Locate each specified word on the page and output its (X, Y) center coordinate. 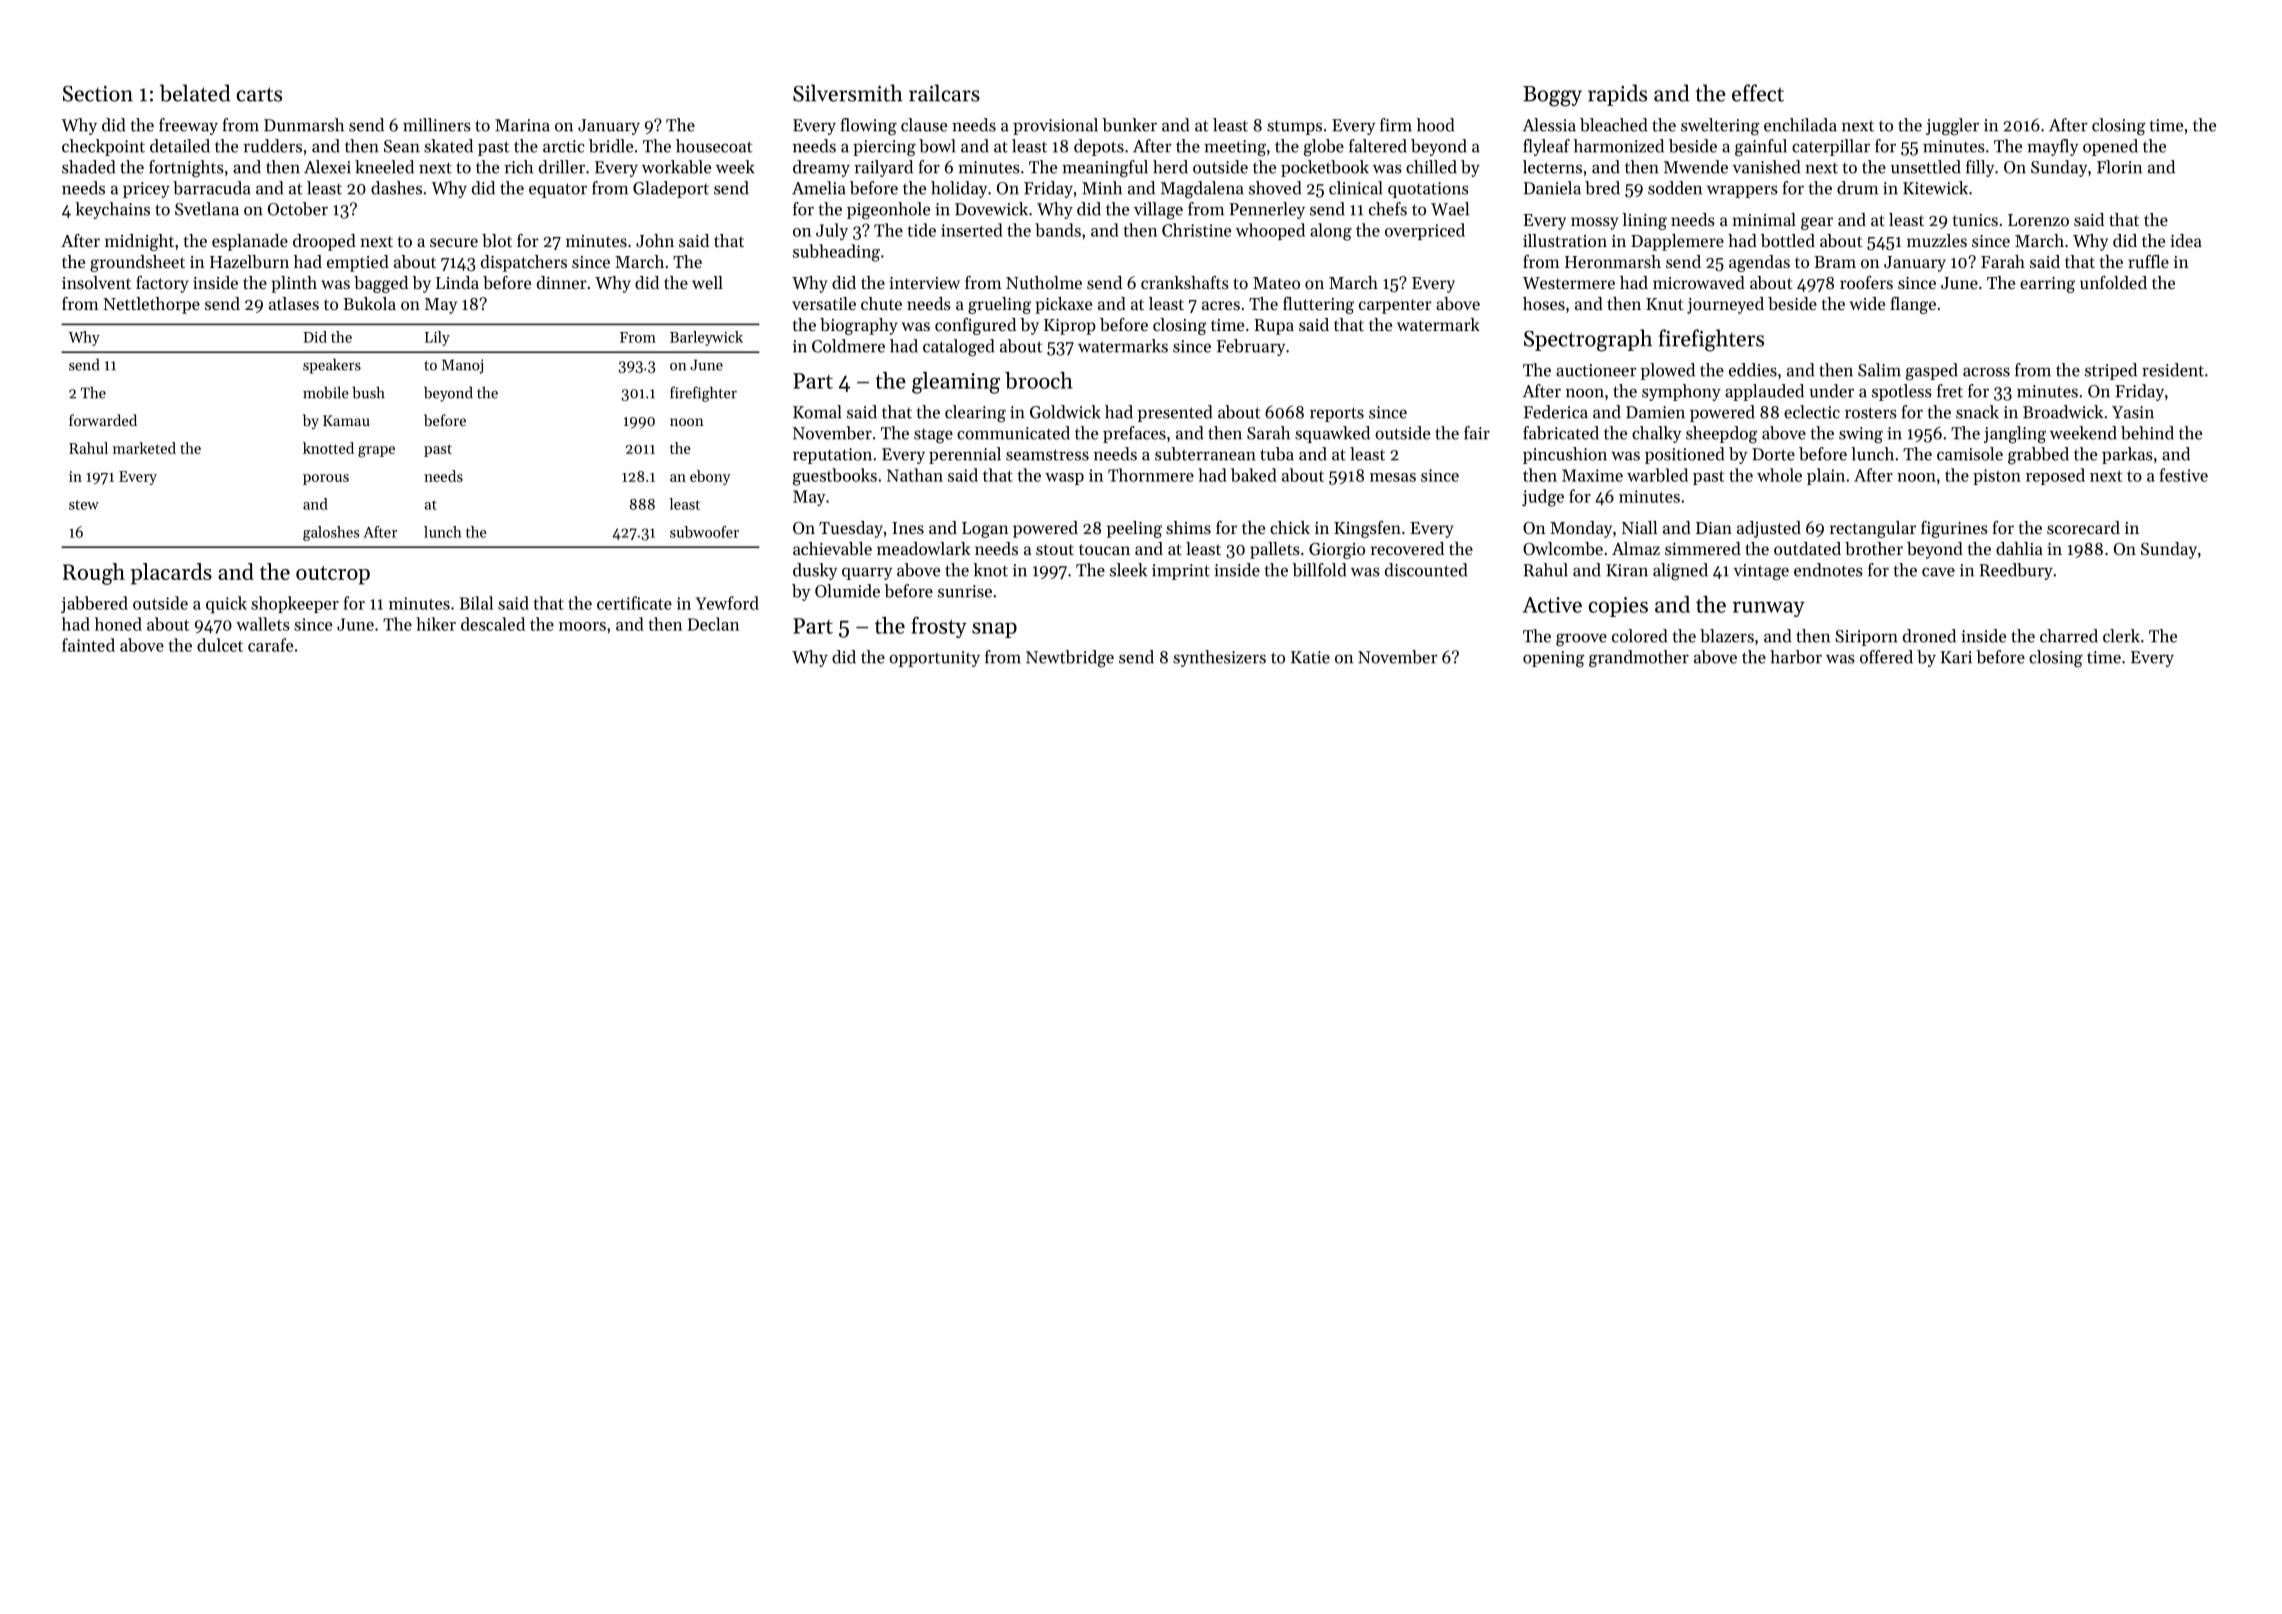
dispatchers (524, 263)
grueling (999, 305)
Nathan (915, 475)
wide (1867, 303)
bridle (611, 146)
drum (1857, 188)
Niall (1639, 527)
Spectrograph (1588, 340)
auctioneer (1596, 370)
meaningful (1105, 169)
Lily (437, 338)
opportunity (934, 659)
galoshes (331, 533)
